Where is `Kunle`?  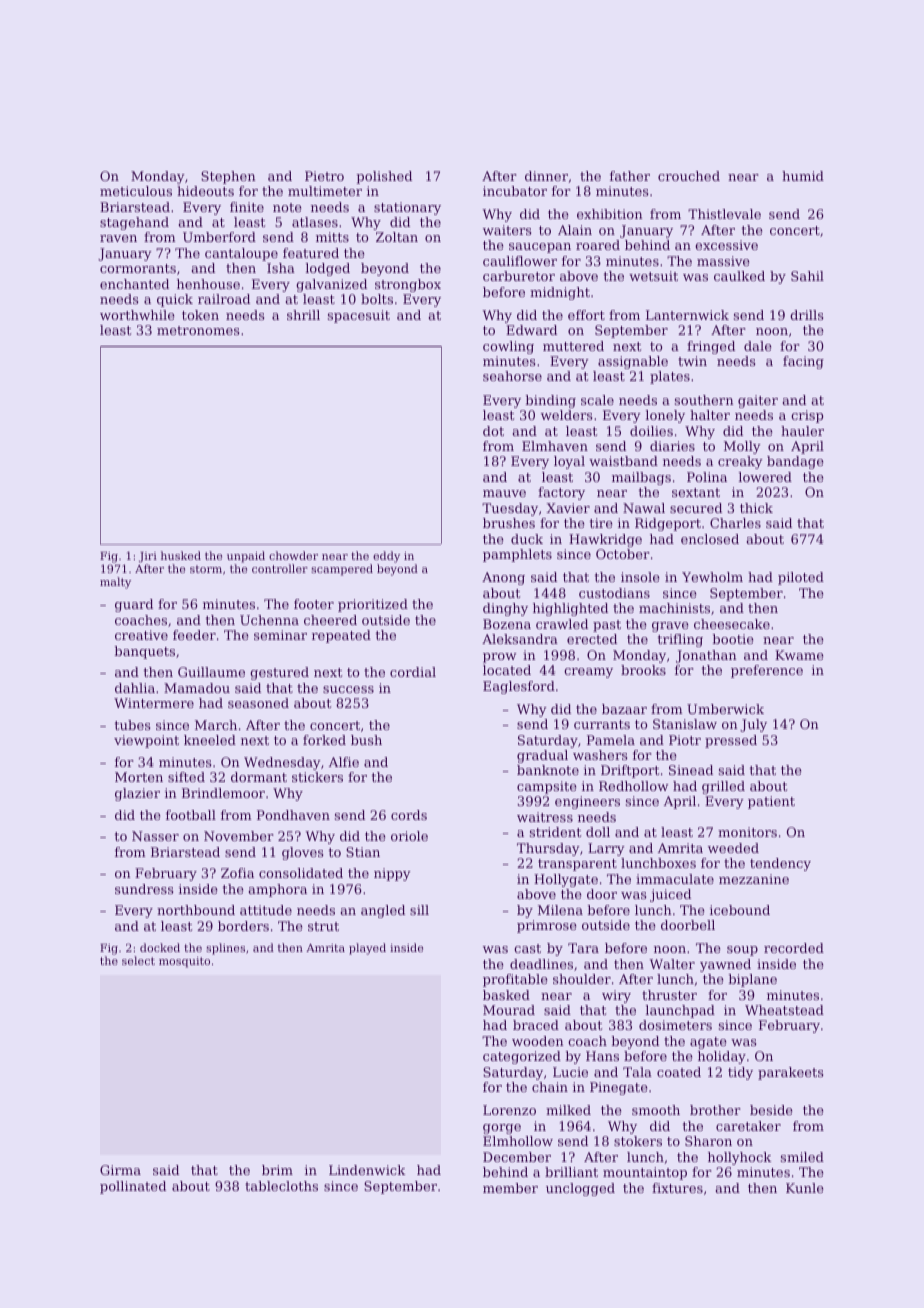 Kunle is located at coordinates (805, 1188).
